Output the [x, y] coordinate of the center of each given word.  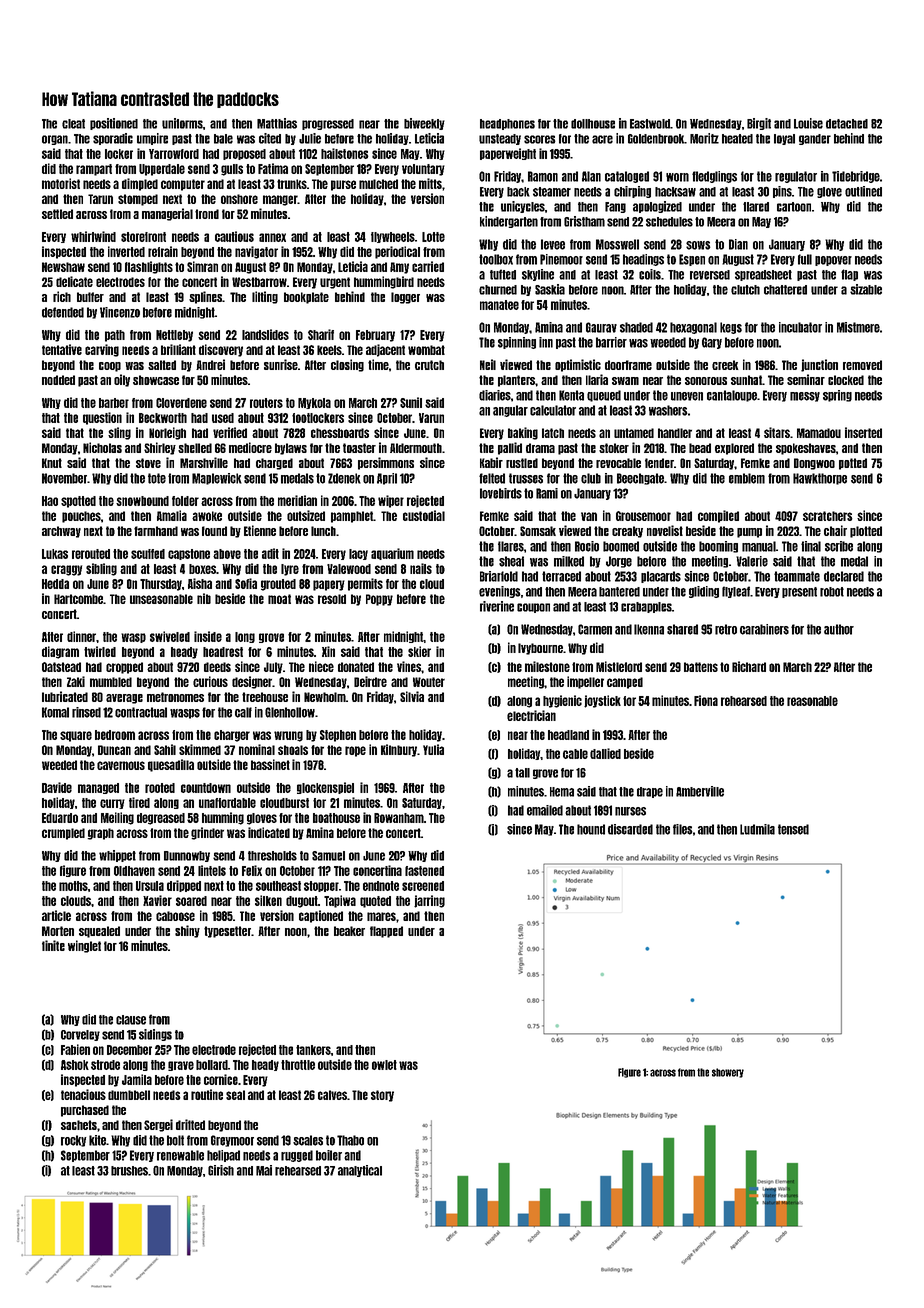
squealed [99, 932]
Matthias [277, 123]
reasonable [812, 701]
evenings [500, 592]
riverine [497, 606]
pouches [81, 517]
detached [847, 124]
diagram [60, 652]
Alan [591, 176]
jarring [429, 901]
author [839, 629]
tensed [793, 829]
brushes [129, 1171]
